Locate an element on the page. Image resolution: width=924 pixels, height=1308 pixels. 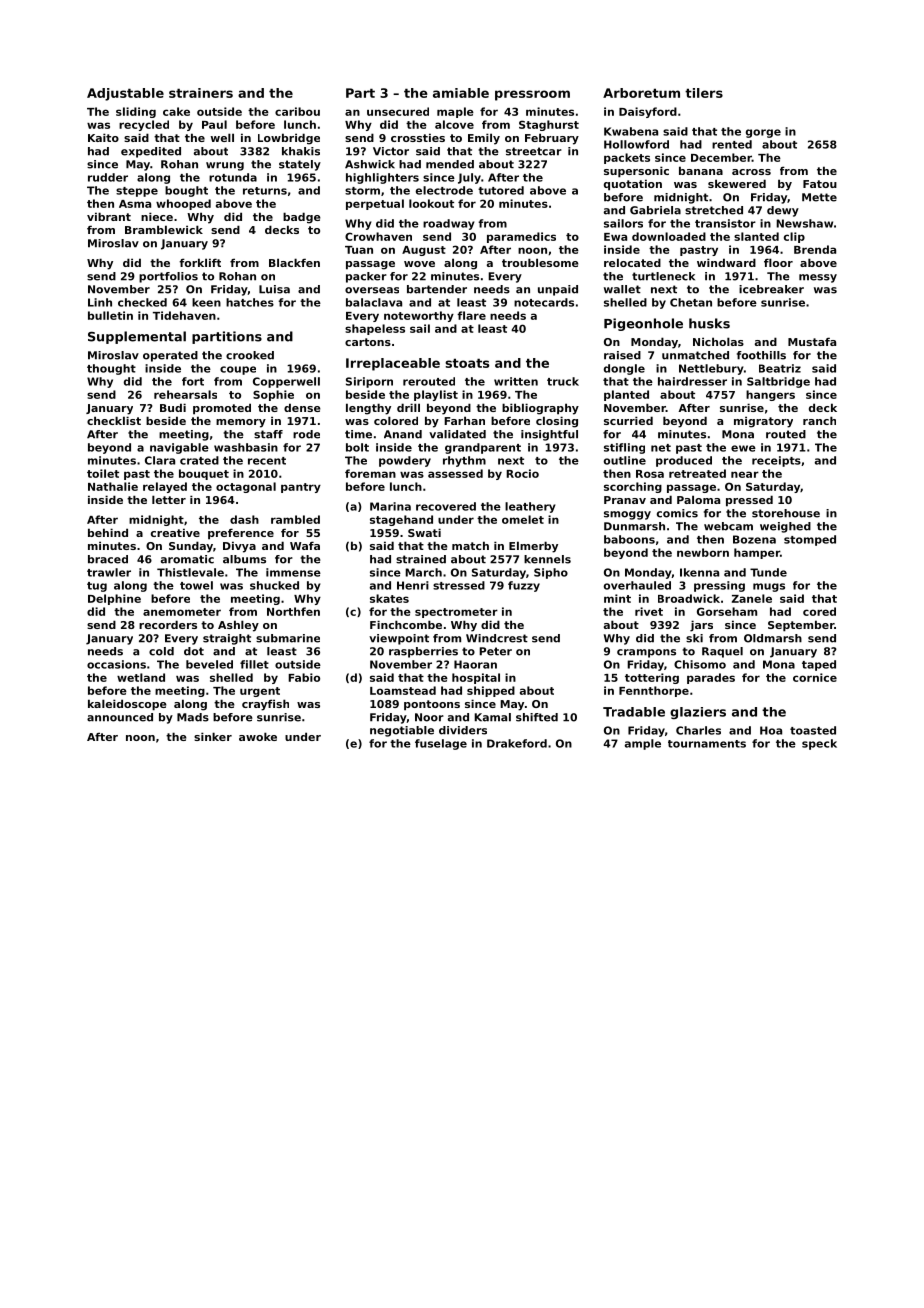
skates is located at coordinates (389, 598).
